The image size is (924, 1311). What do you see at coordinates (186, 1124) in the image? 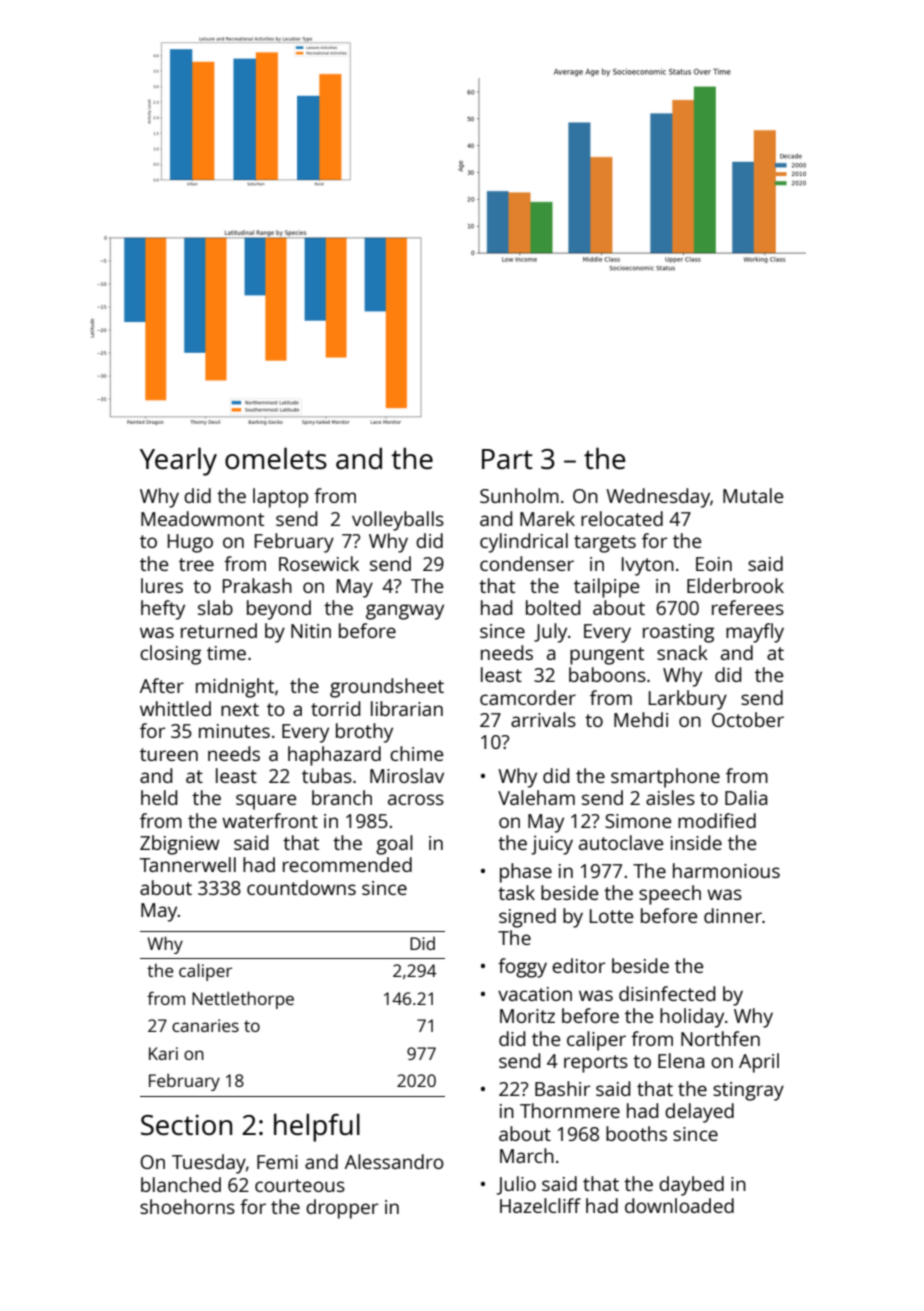
I see `Section` at bounding box center [186, 1124].
